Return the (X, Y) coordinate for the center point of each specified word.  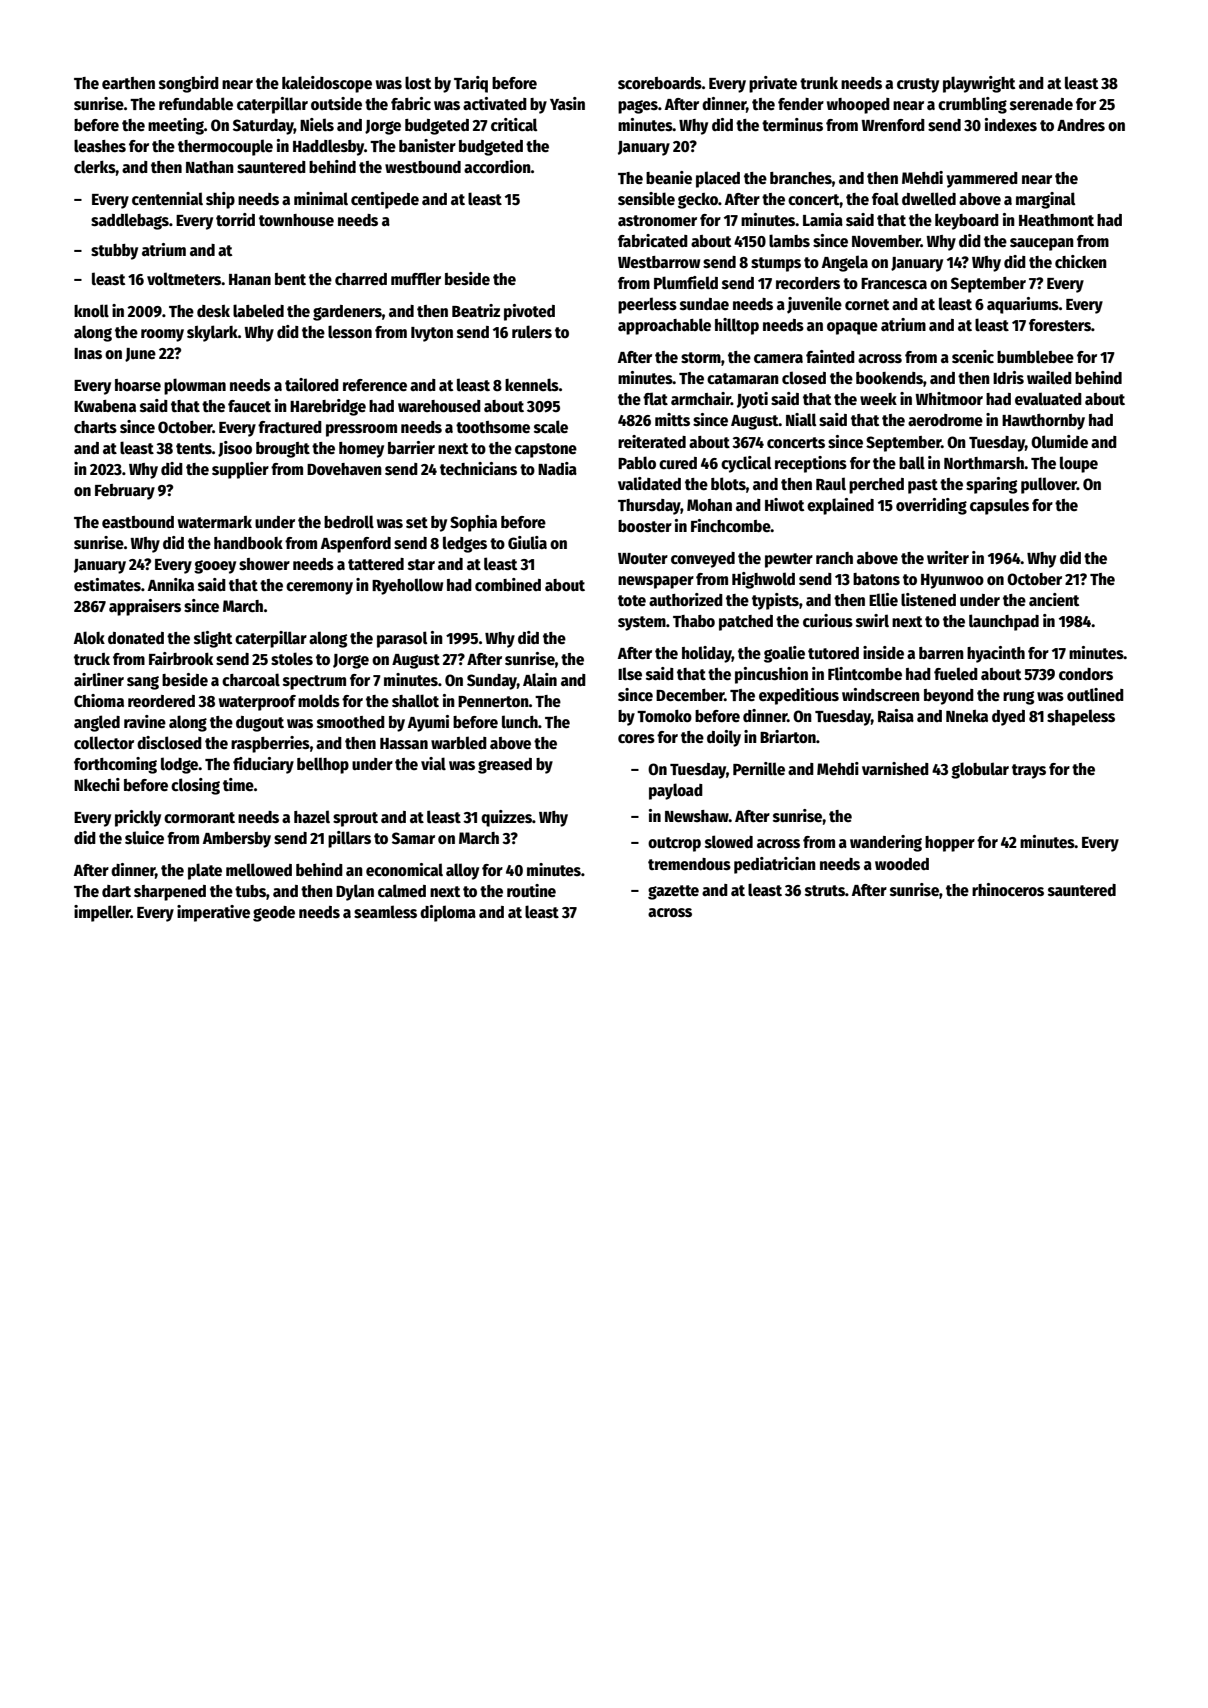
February (125, 492)
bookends (889, 378)
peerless (647, 305)
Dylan (355, 892)
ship (220, 200)
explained (840, 506)
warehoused (439, 406)
